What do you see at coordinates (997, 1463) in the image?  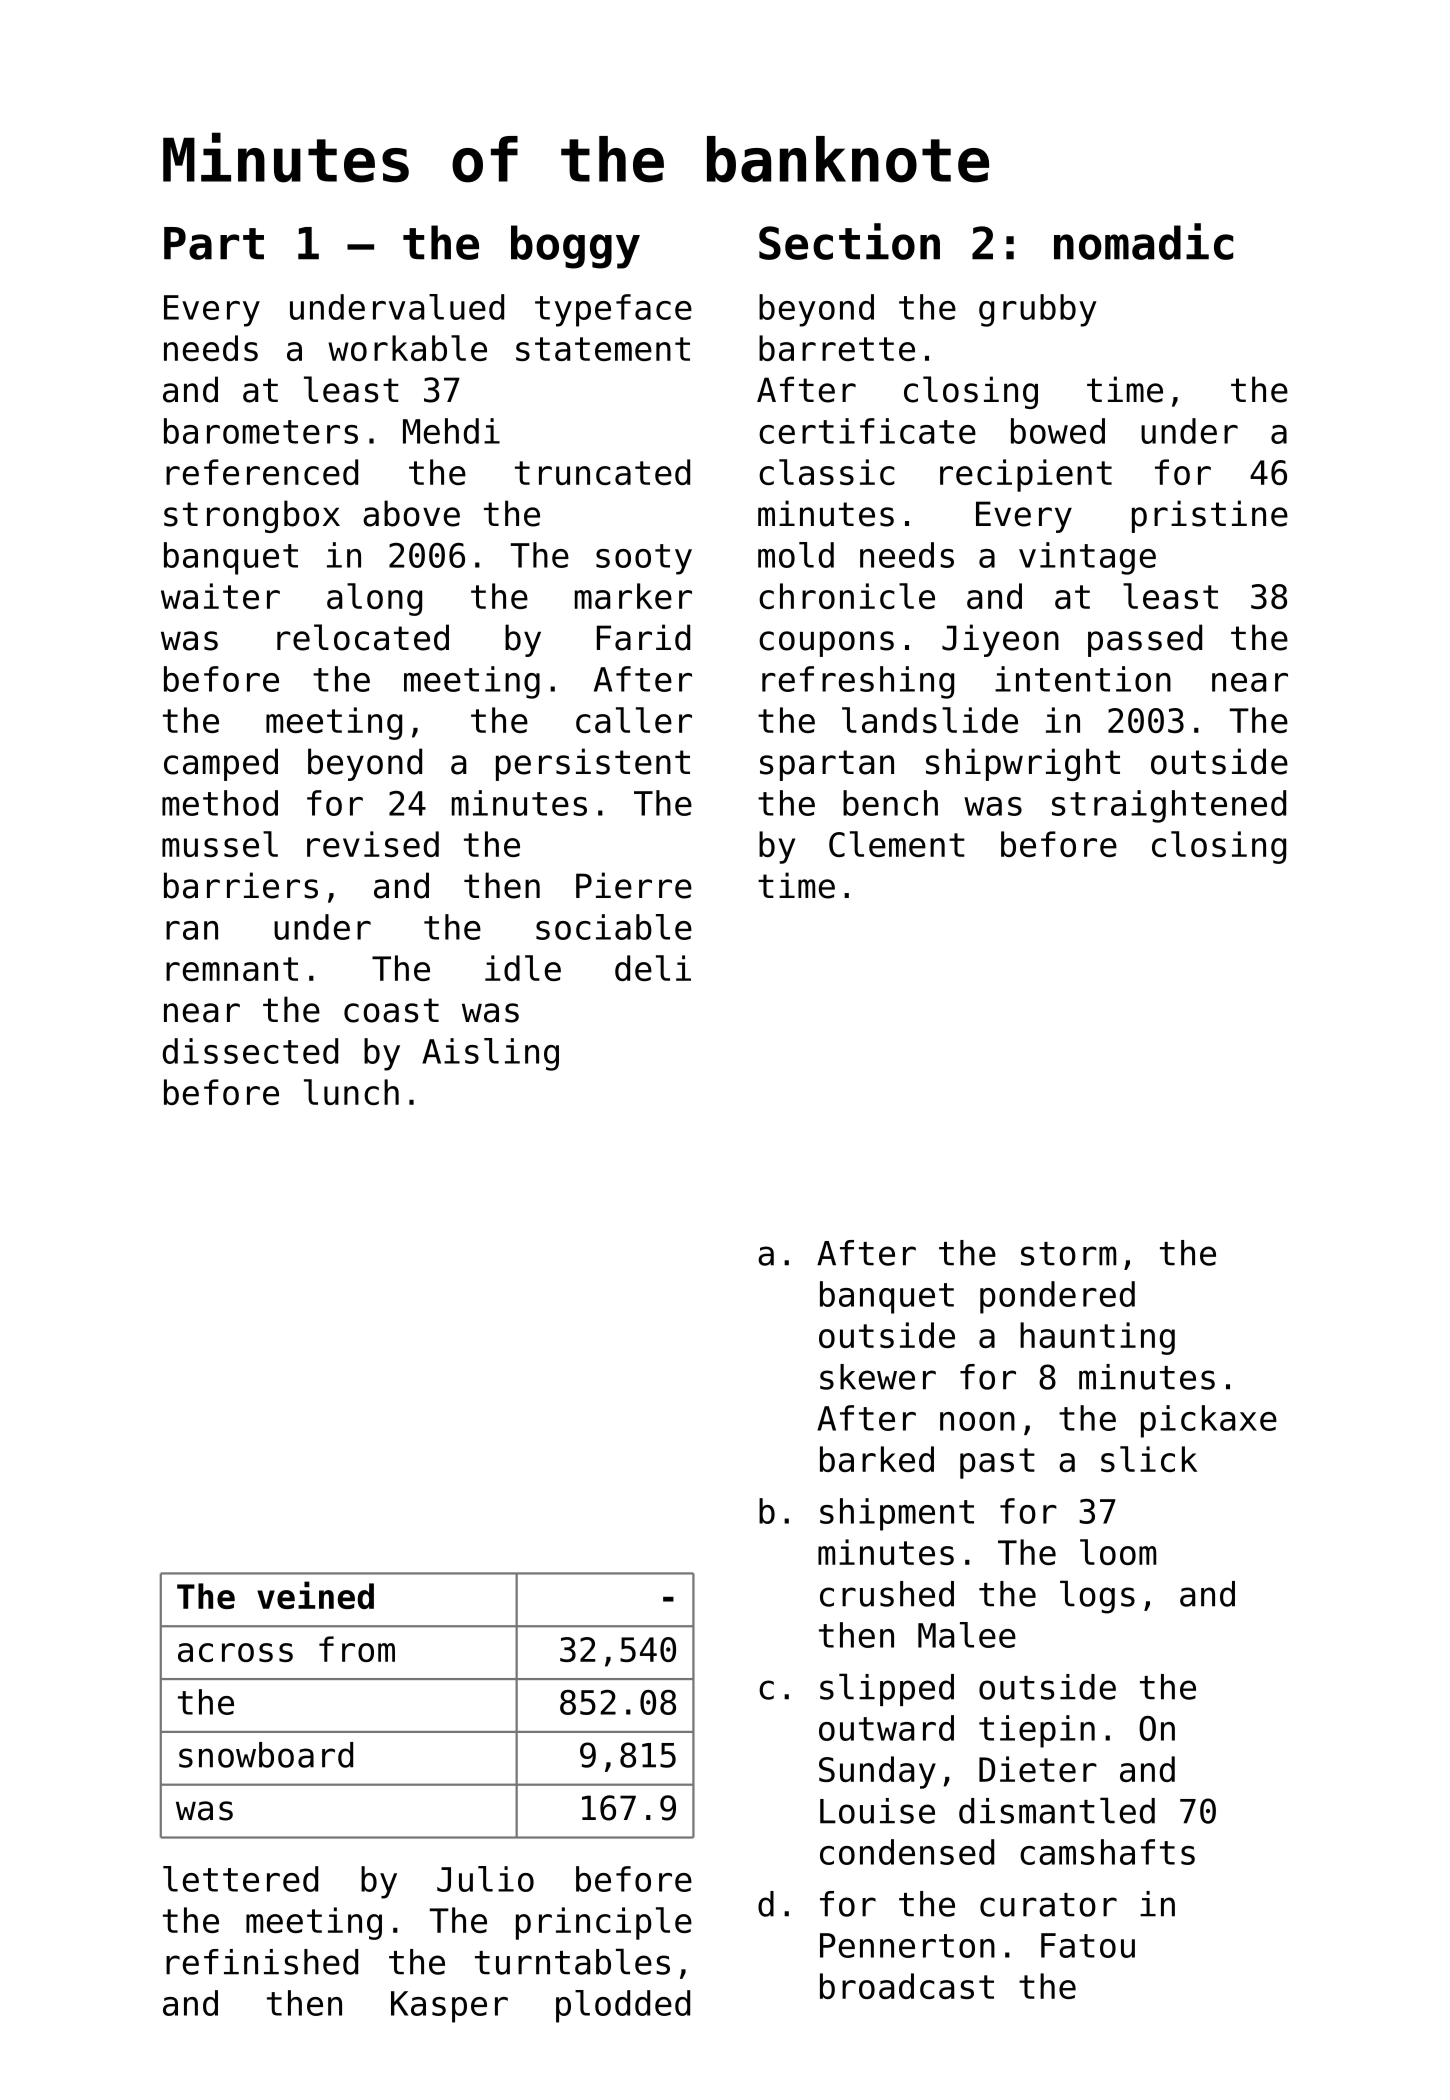 I see `past` at bounding box center [997, 1463].
